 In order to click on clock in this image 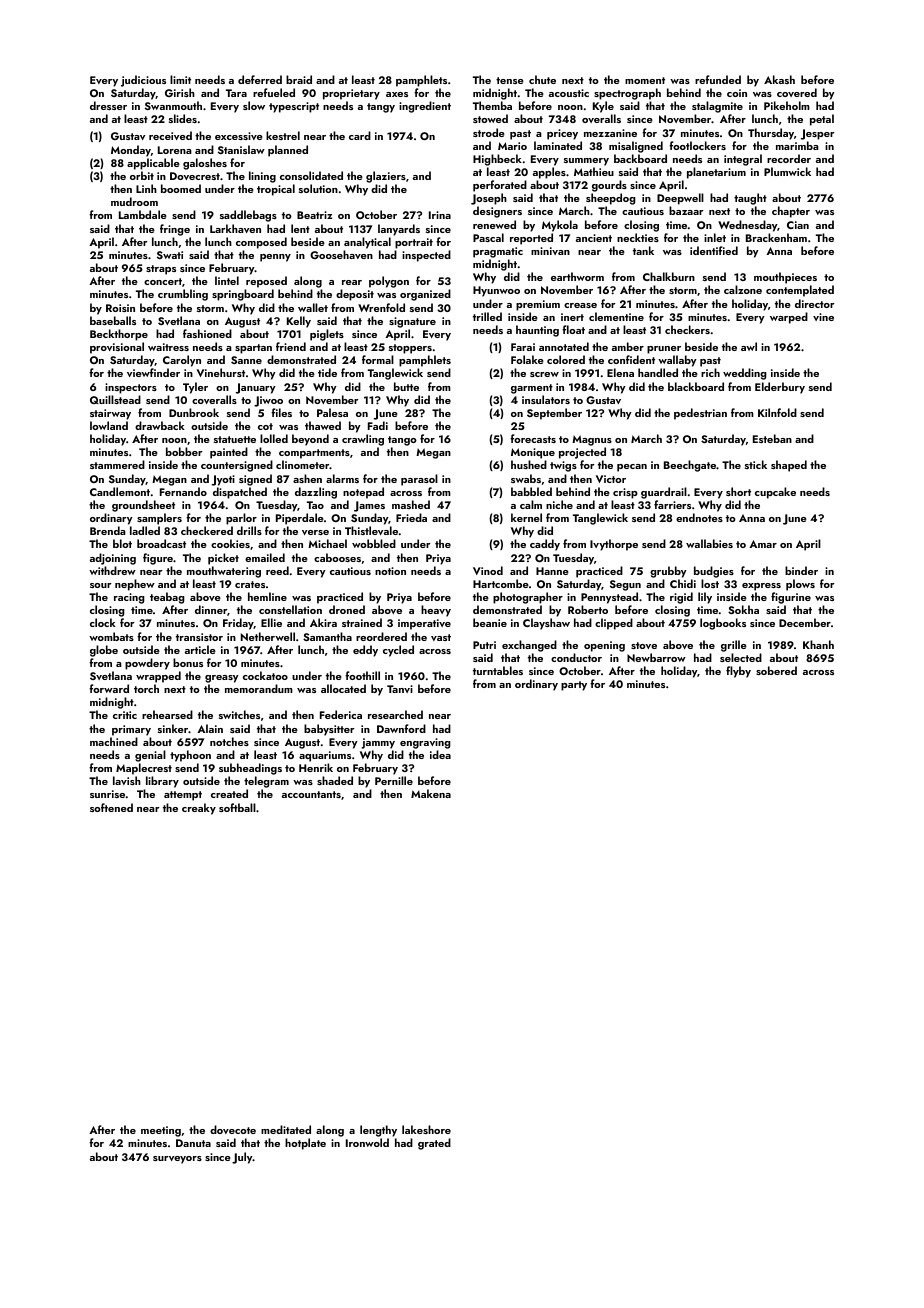, I will do `click(103, 622)`.
